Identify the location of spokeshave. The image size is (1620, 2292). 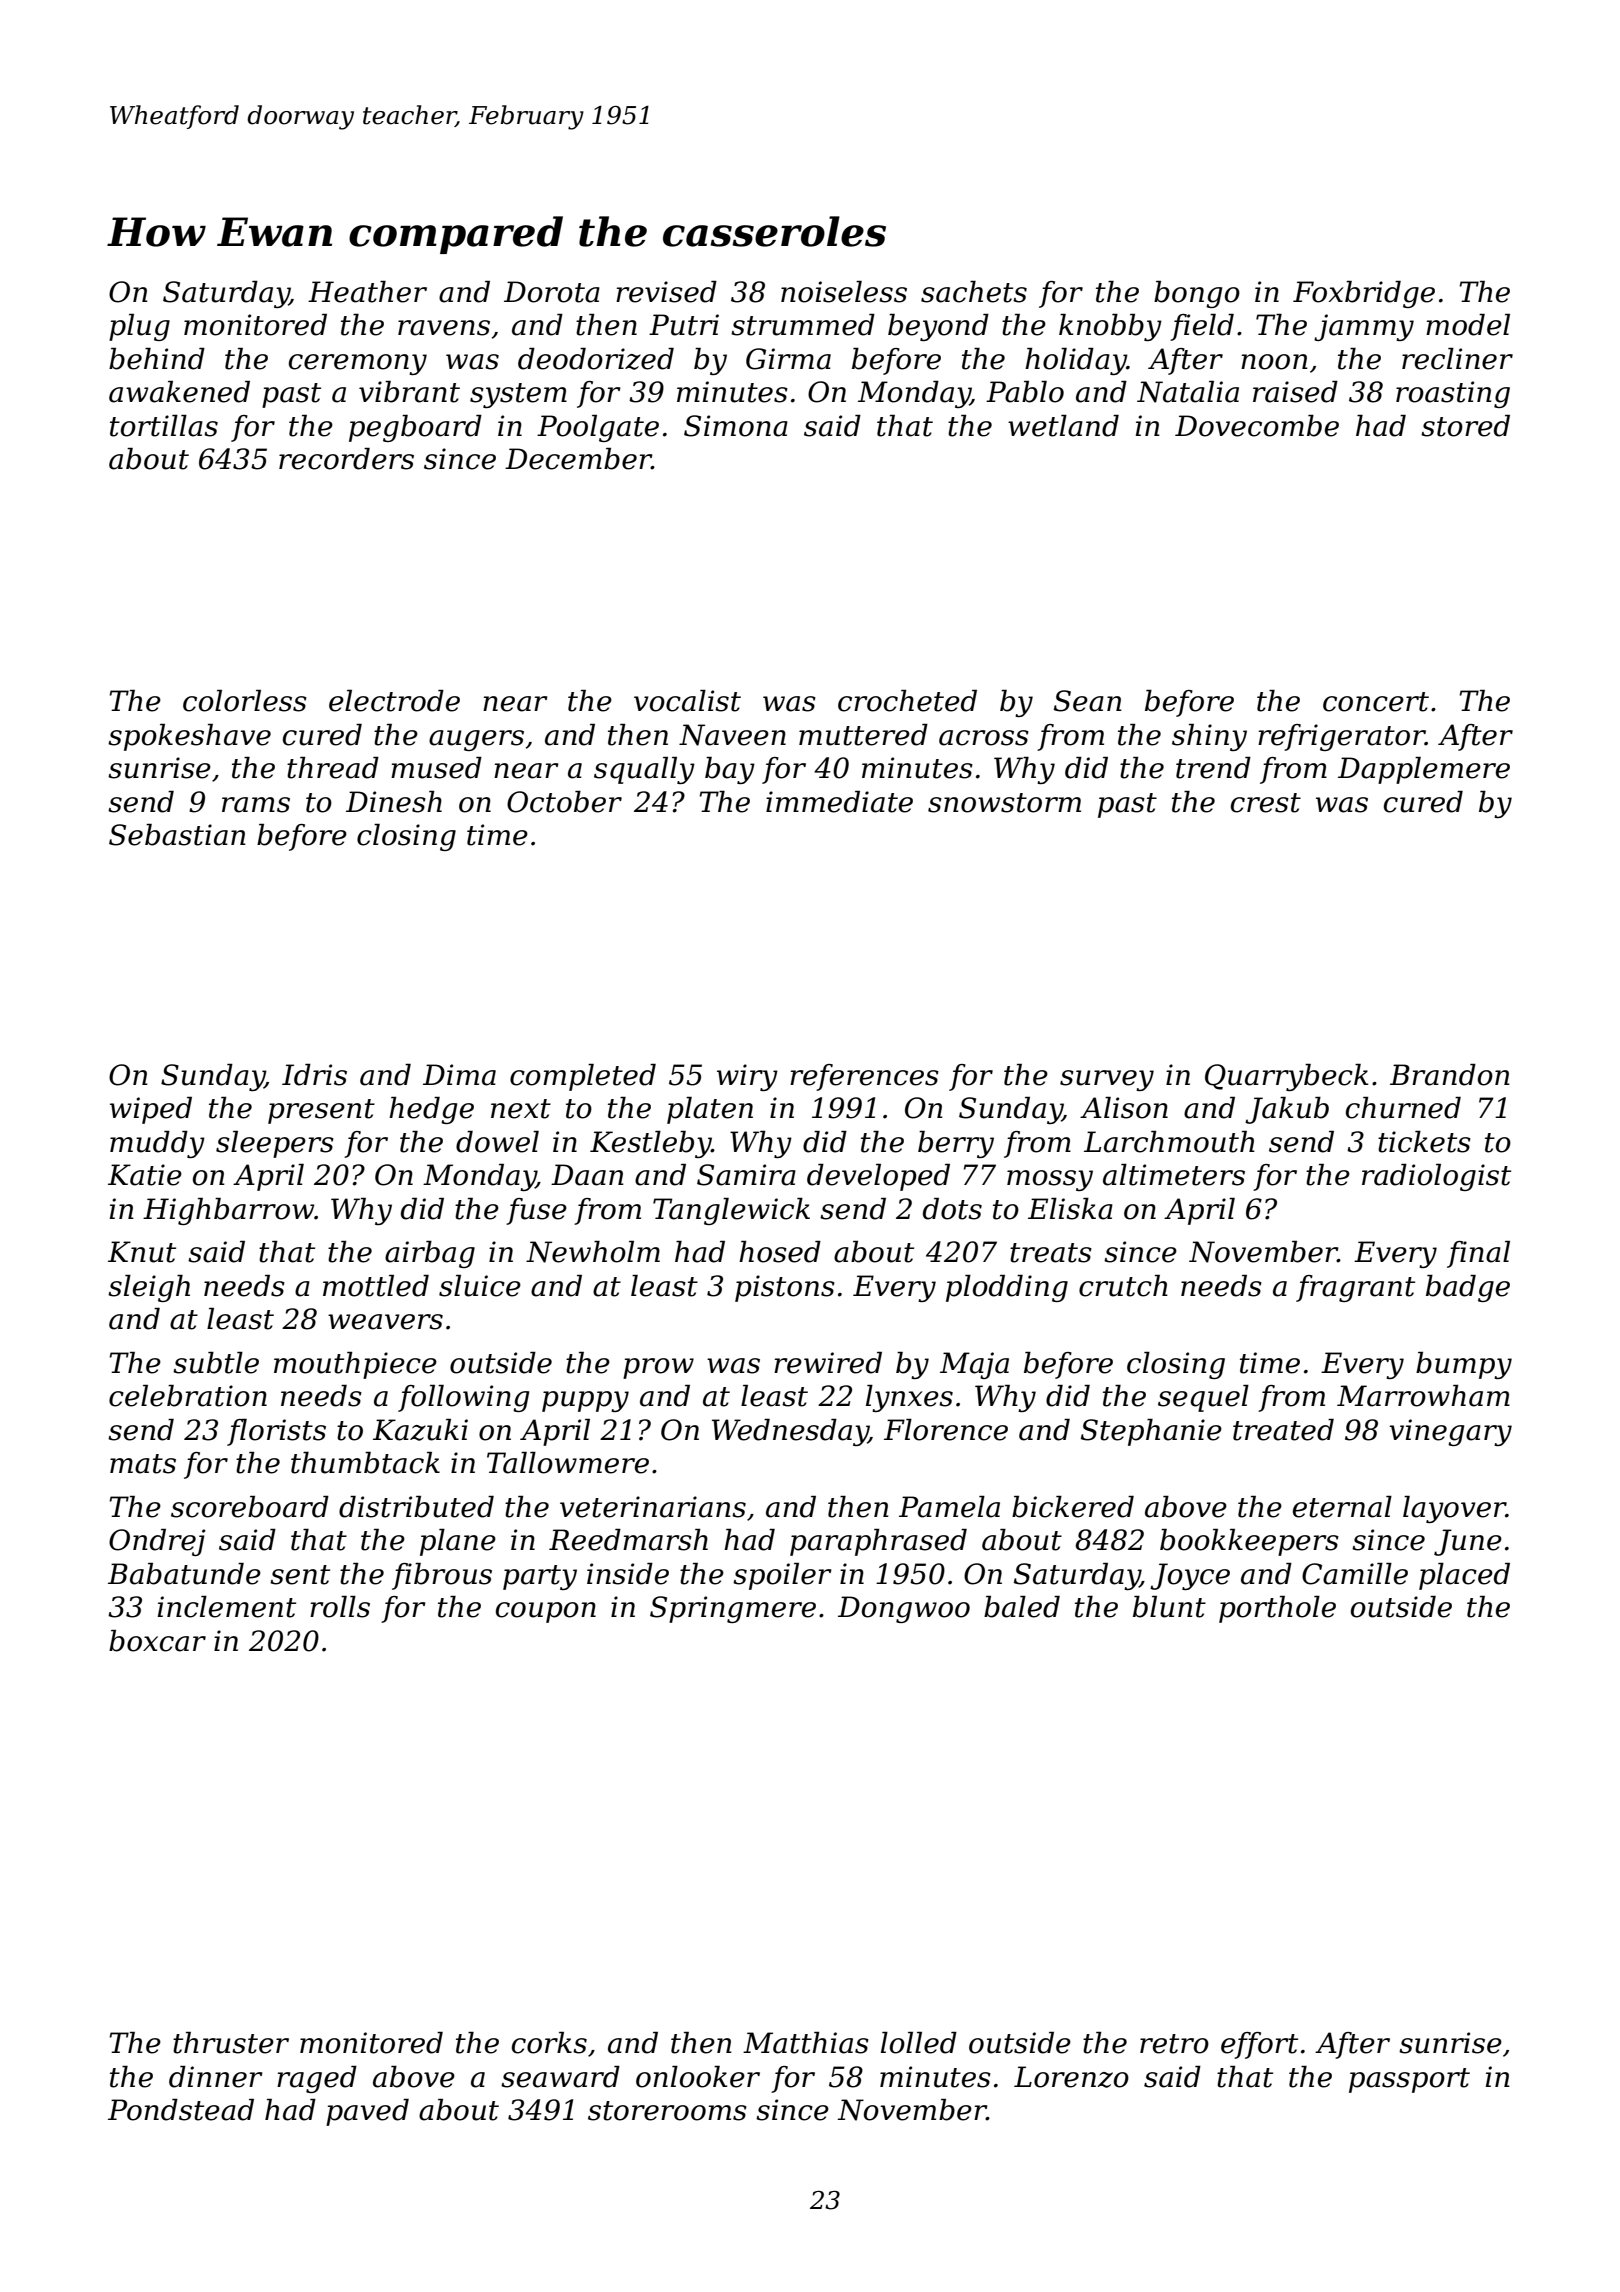
(189, 737).
